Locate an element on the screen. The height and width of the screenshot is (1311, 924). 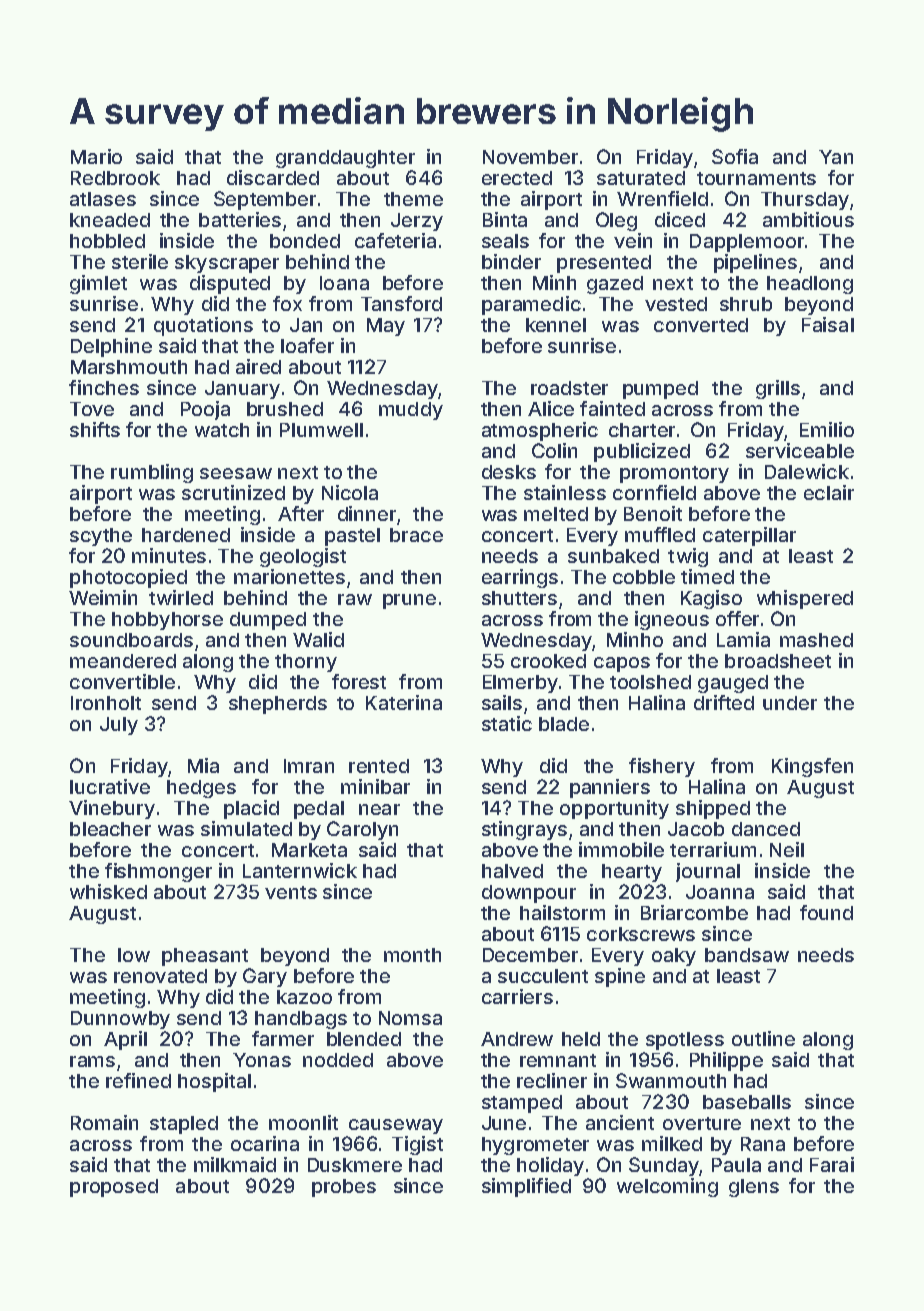
Yan is located at coordinates (836, 157).
